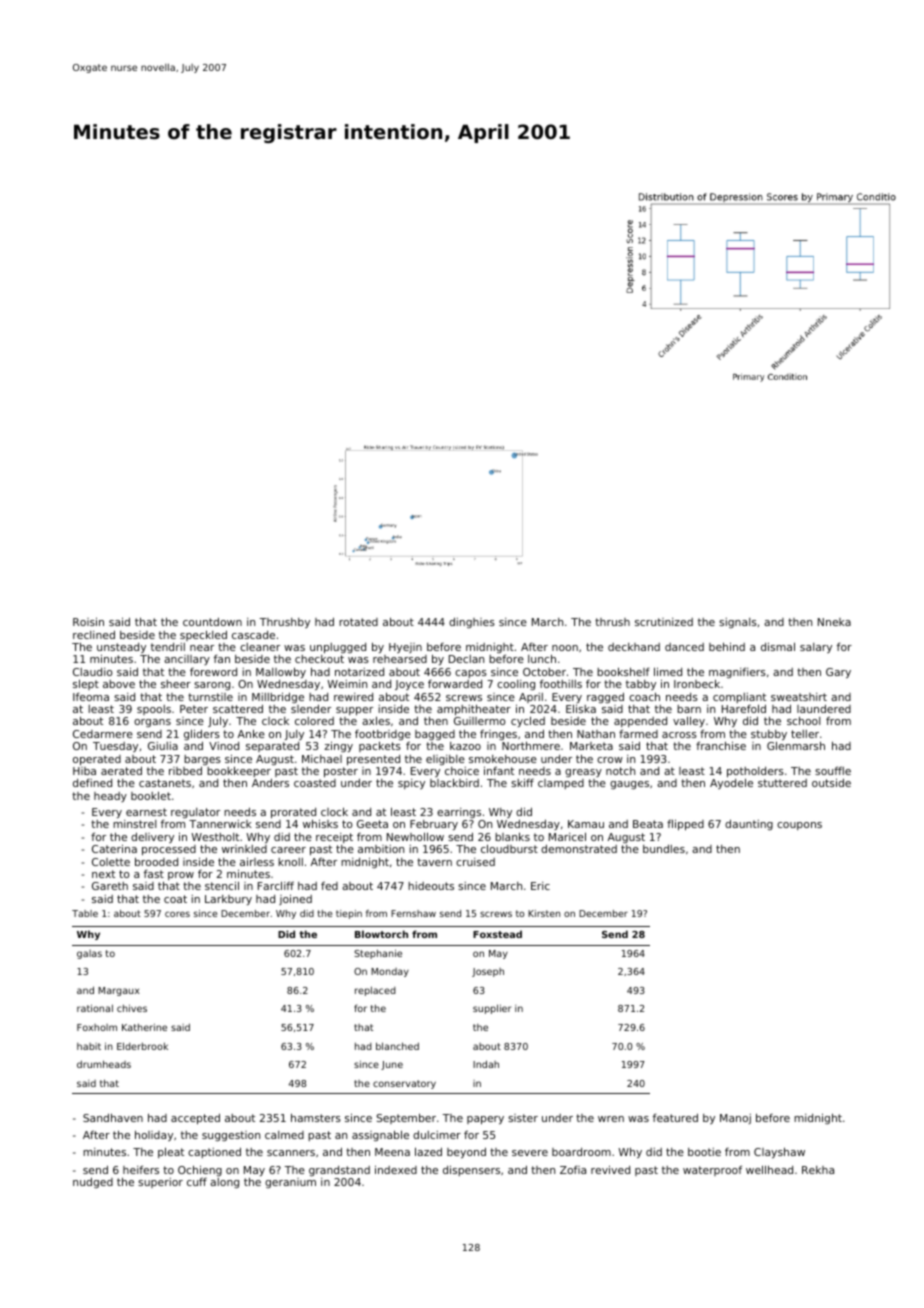  What do you see at coordinates (154, 874) in the screenshot?
I see `fast` at bounding box center [154, 874].
